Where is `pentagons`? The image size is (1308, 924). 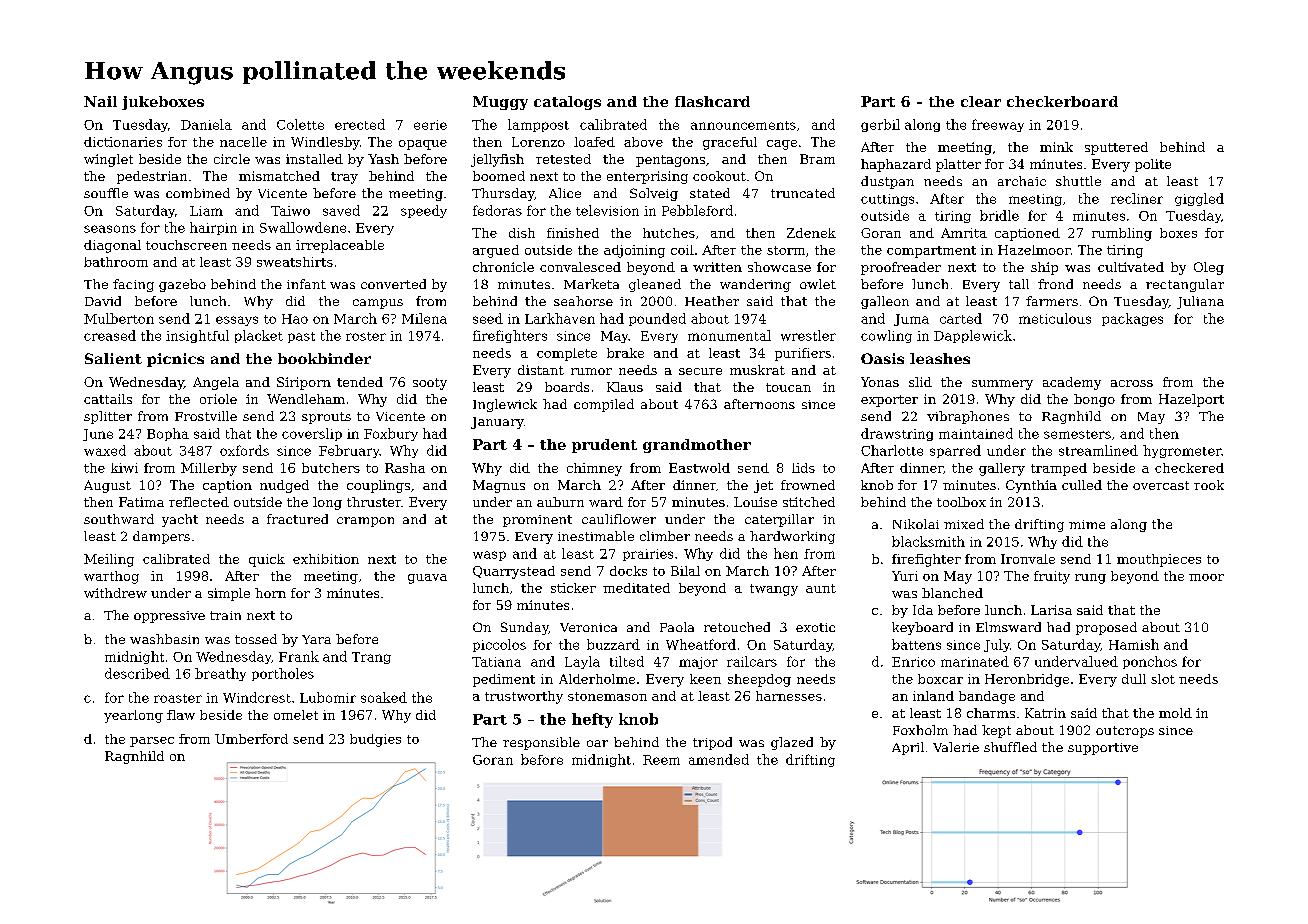
pentagons is located at coordinates (670, 161).
